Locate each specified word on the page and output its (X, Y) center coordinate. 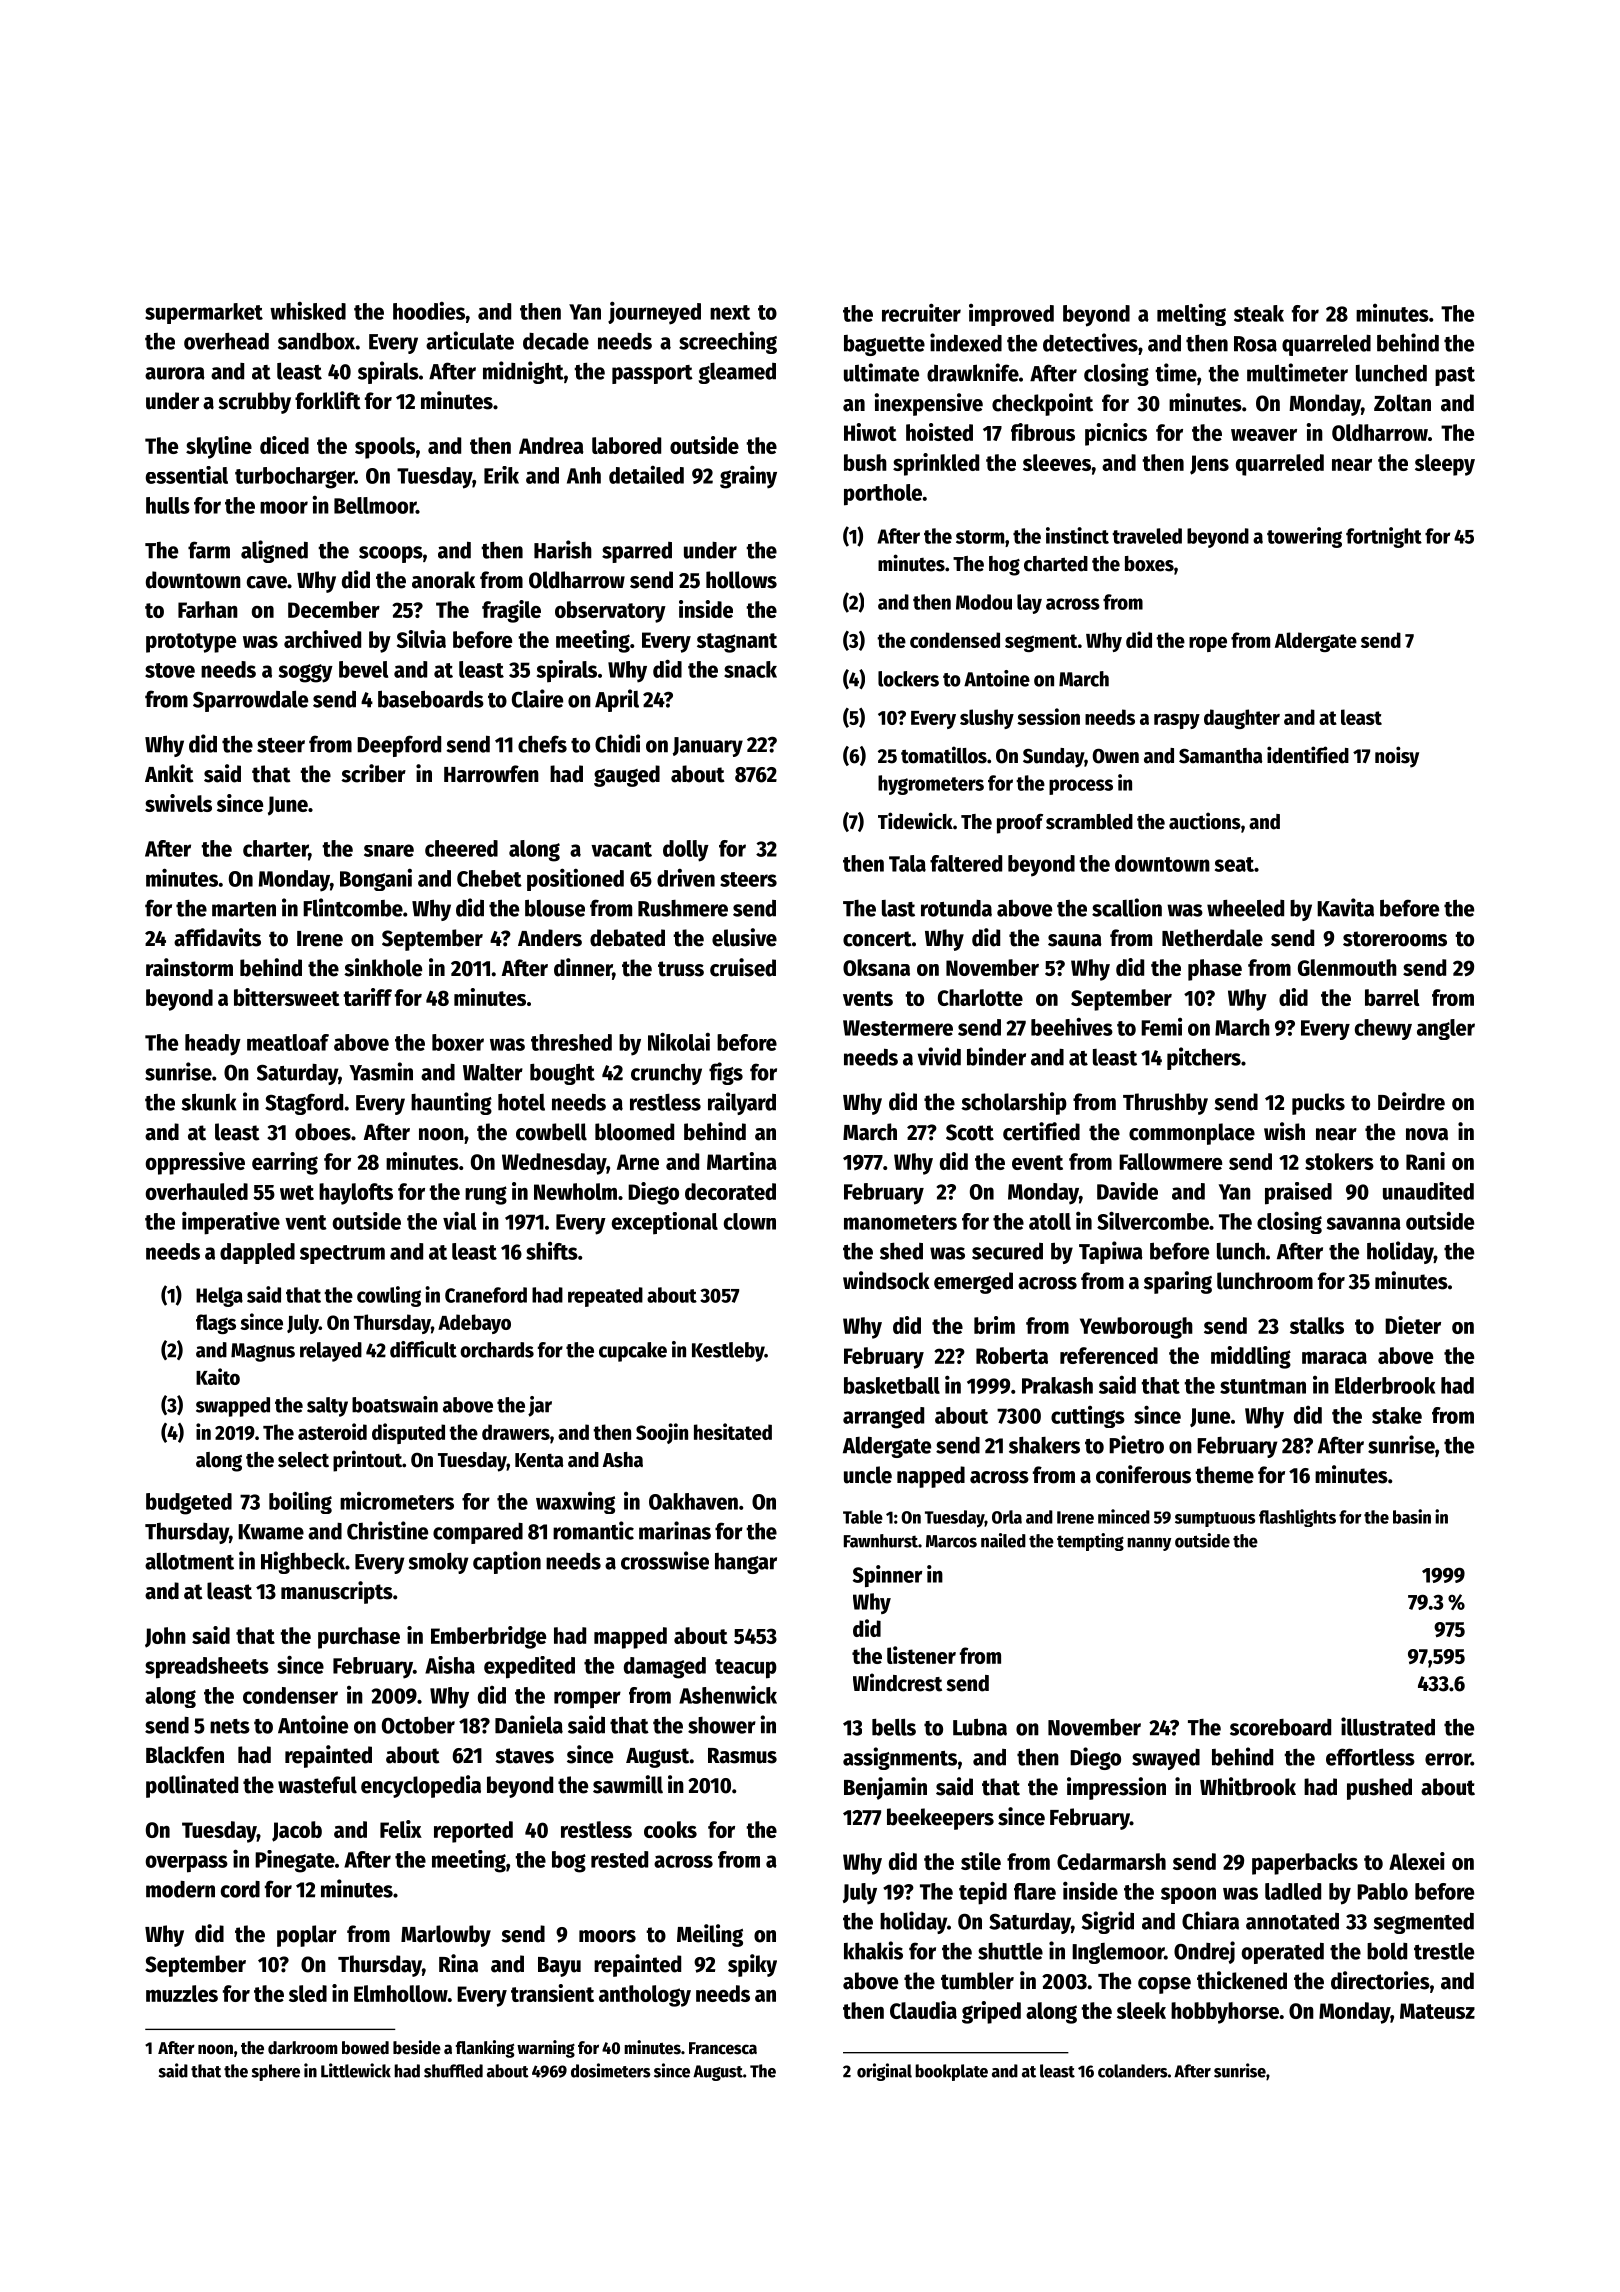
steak (1259, 313)
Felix (401, 1829)
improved (1011, 315)
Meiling (710, 1935)
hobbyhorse (1225, 2013)
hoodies (429, 311)
